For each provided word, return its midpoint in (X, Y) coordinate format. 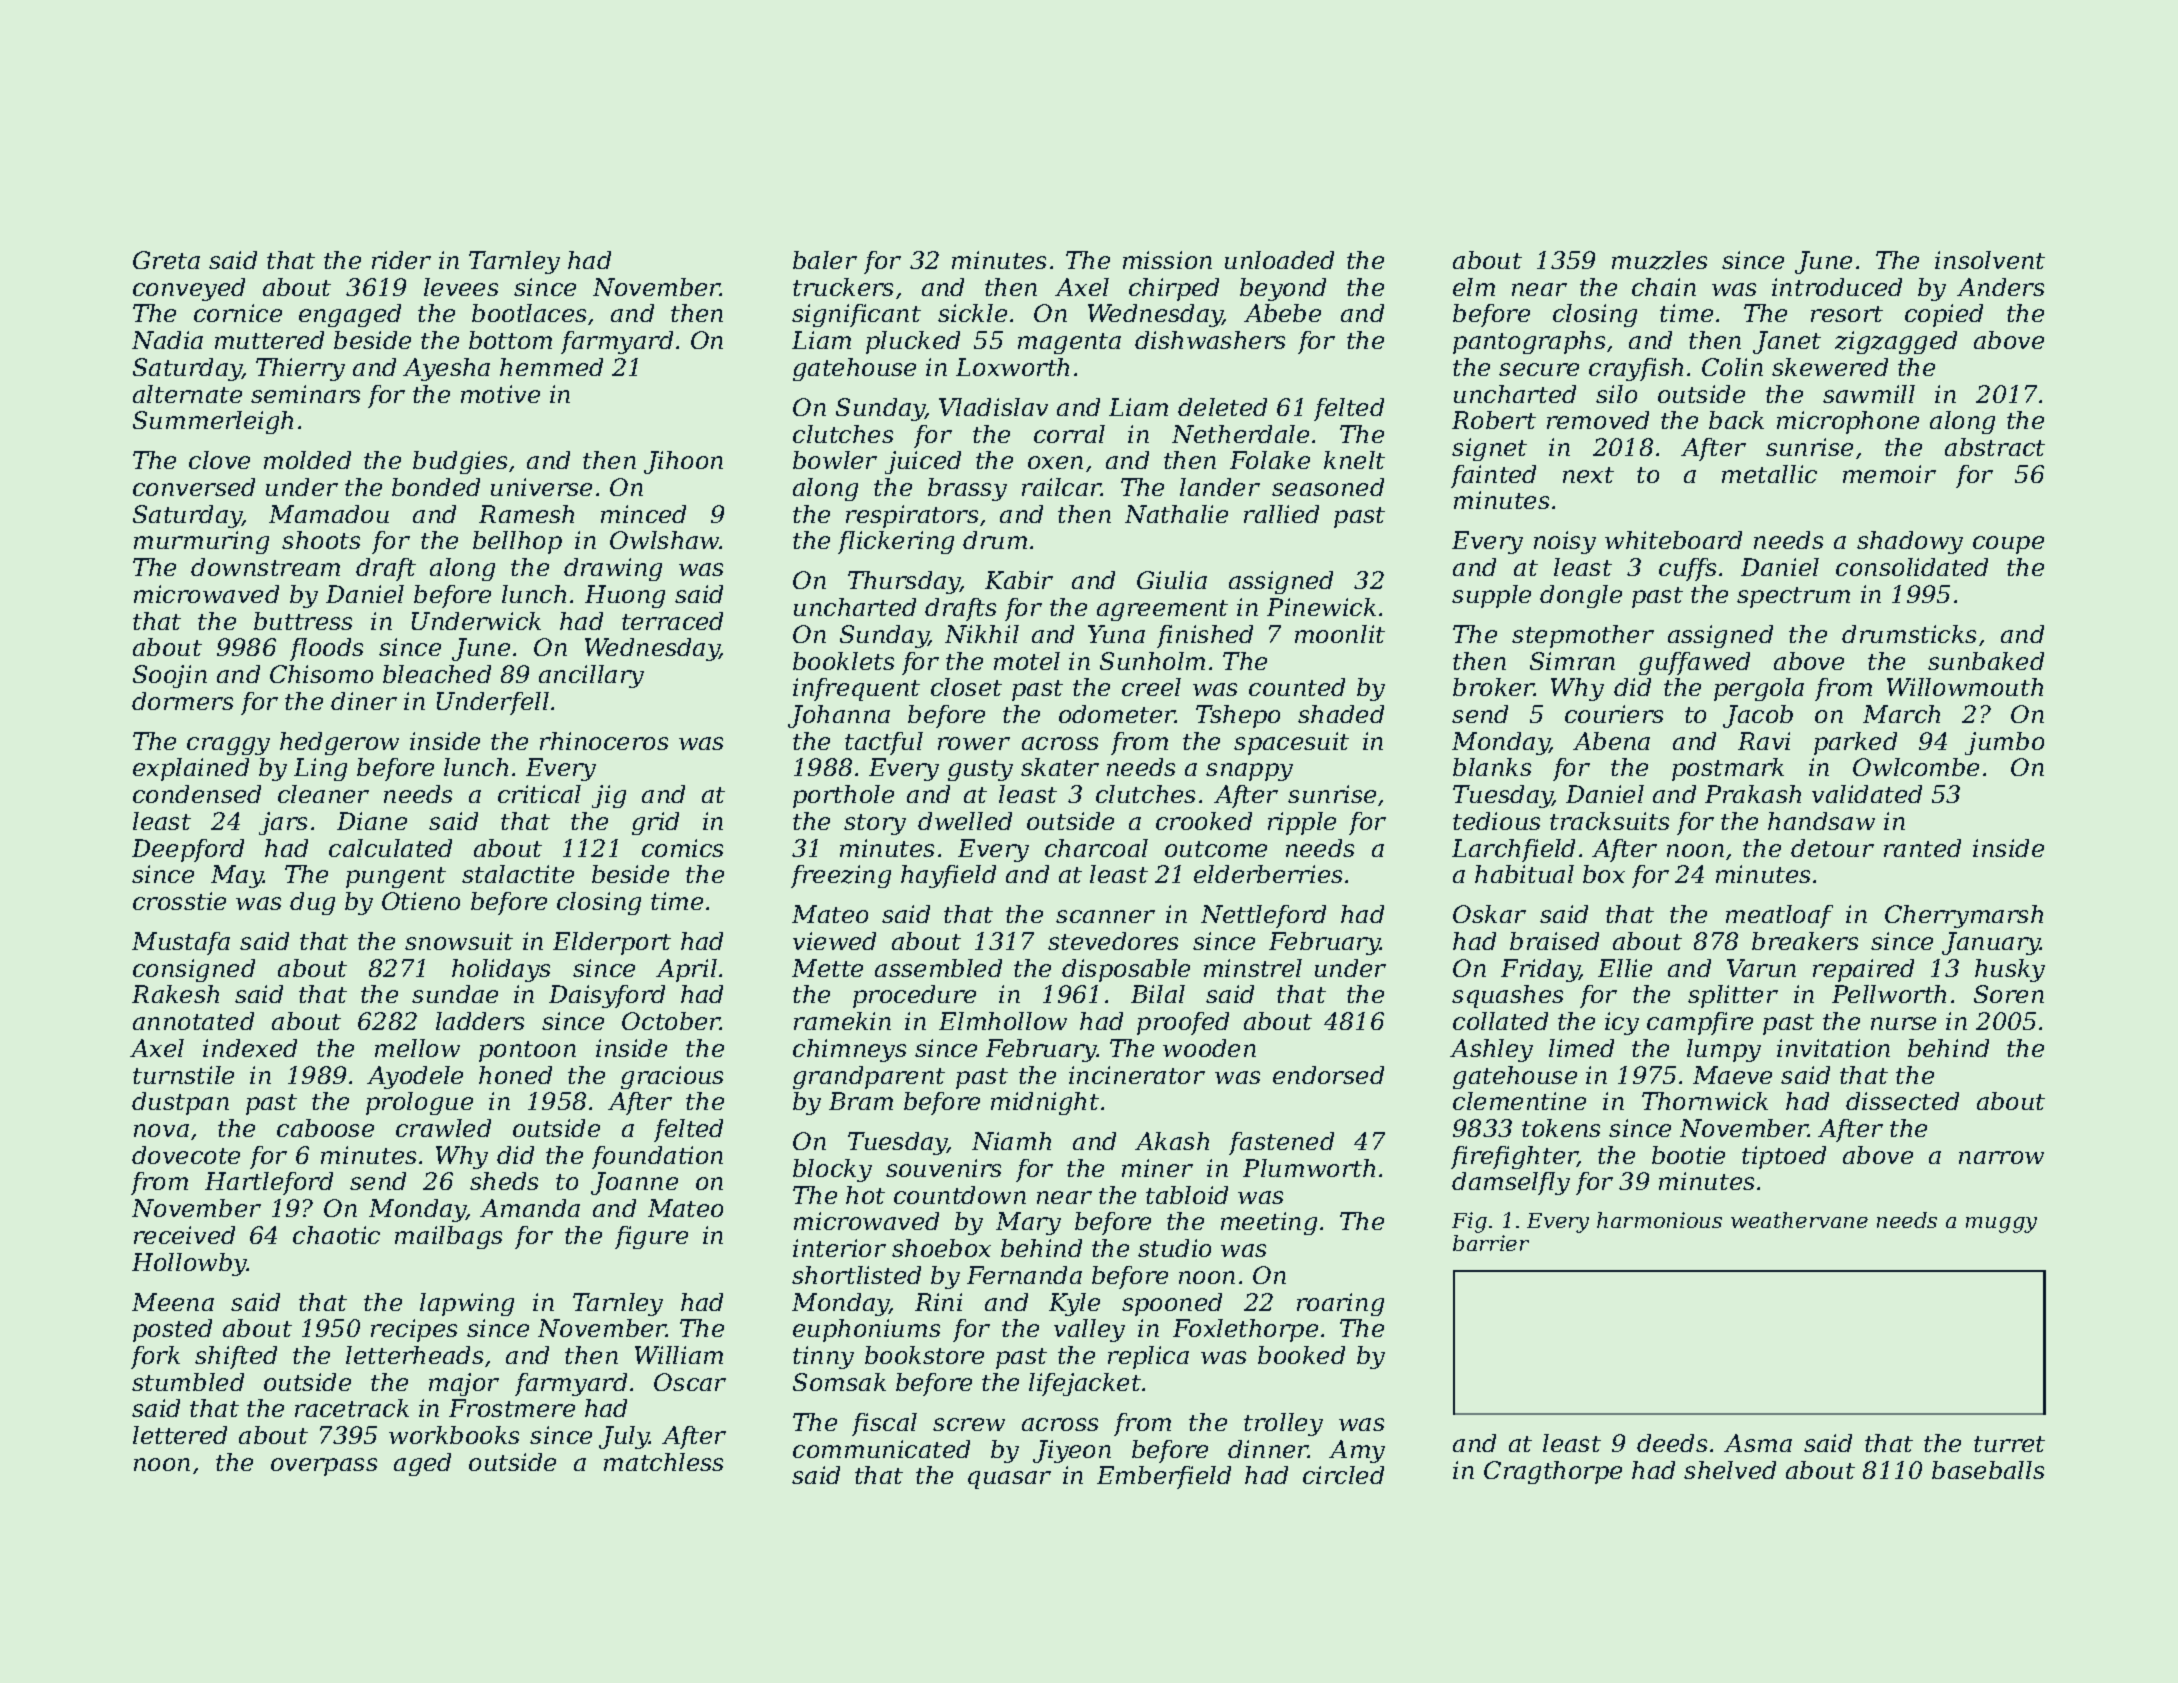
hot (865, 1195)
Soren (2009, 994)
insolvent (1990, 260)
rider (401, 260)
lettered (180, 1435)
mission (1167, 260)
